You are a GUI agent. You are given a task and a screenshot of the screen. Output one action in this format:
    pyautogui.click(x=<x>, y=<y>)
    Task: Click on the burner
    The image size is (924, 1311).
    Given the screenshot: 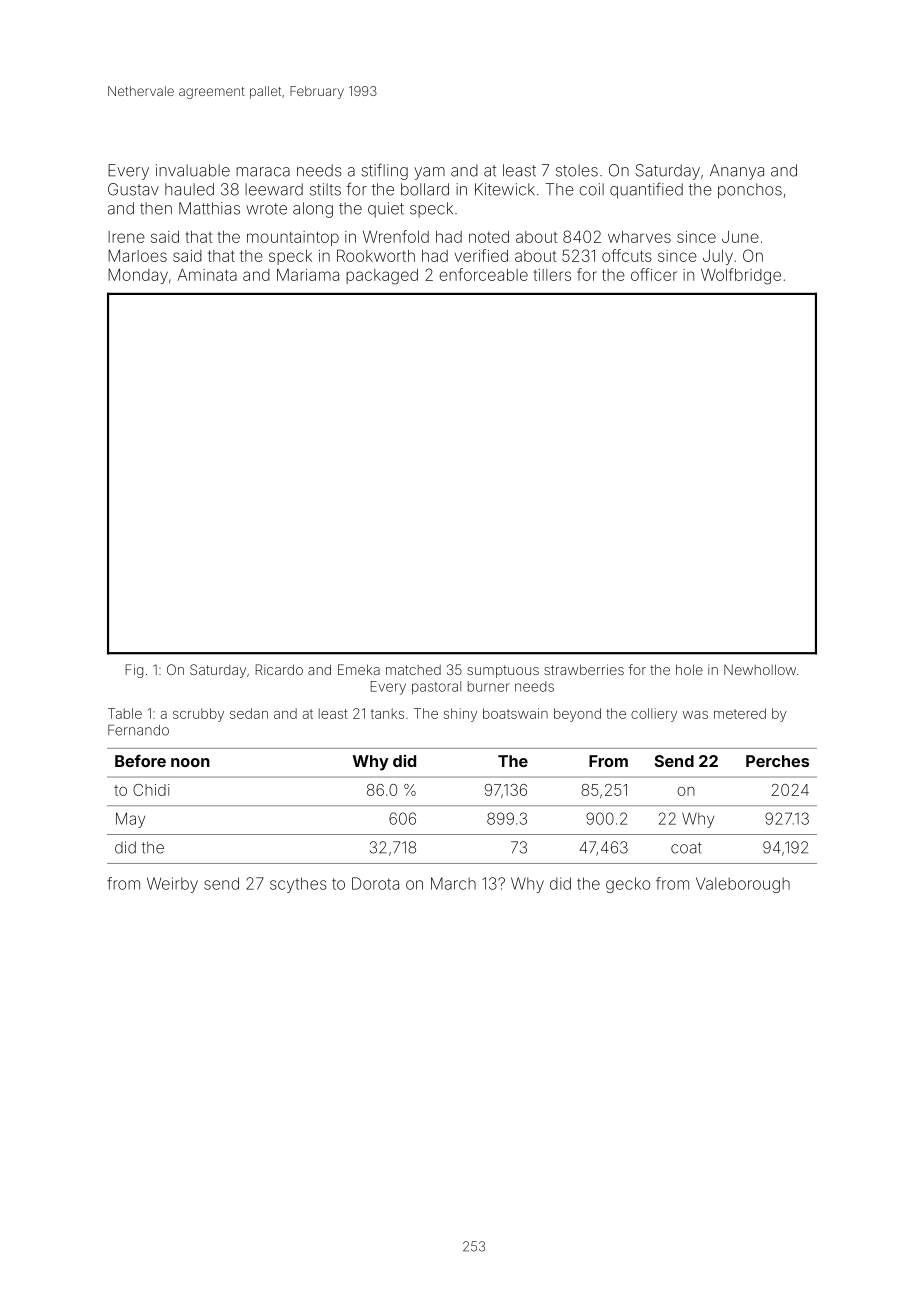 What is the action you would take?
    pyautogui.click(x=488, y=686)
